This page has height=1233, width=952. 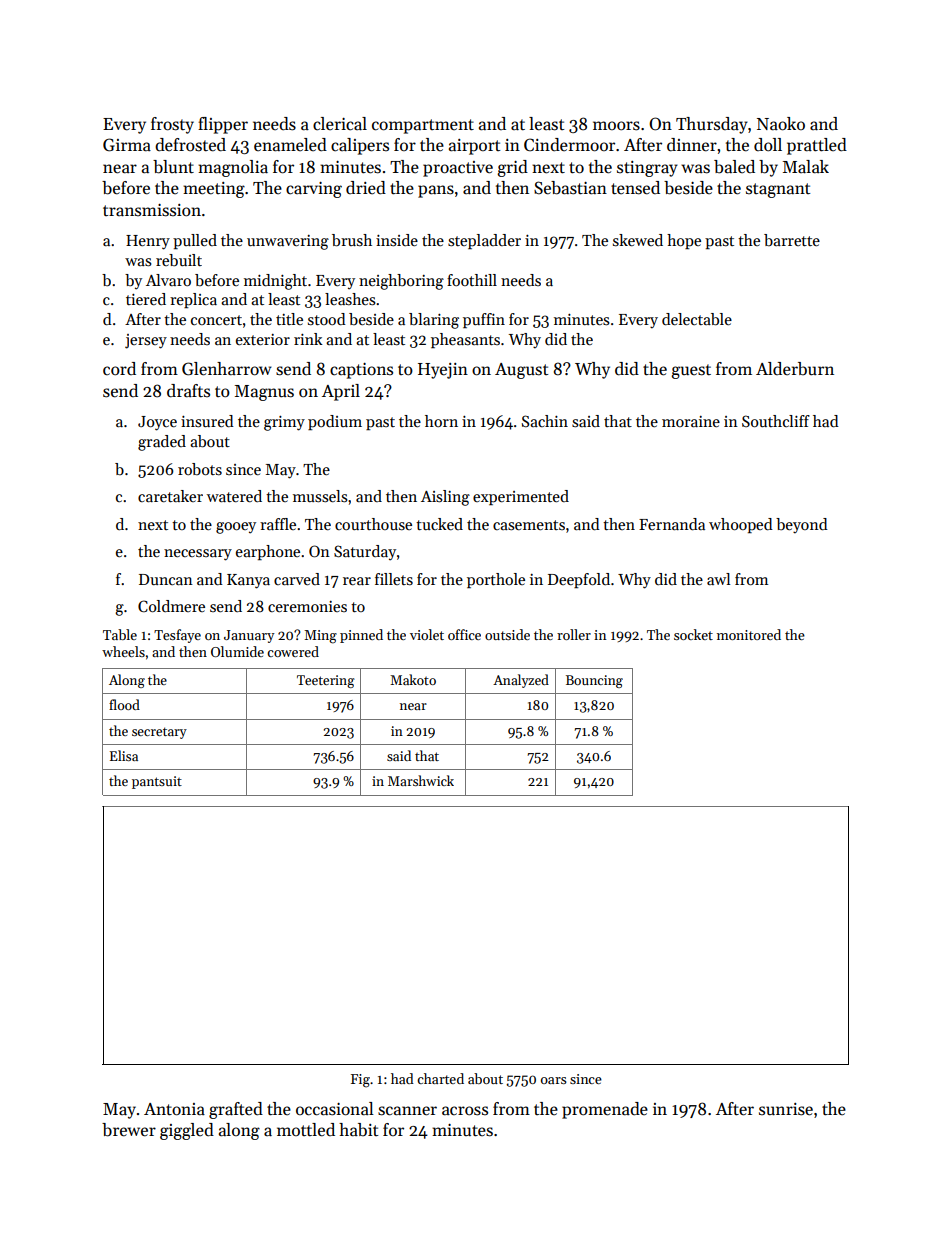 I want to click on graded, so click(x=162, y=443).
